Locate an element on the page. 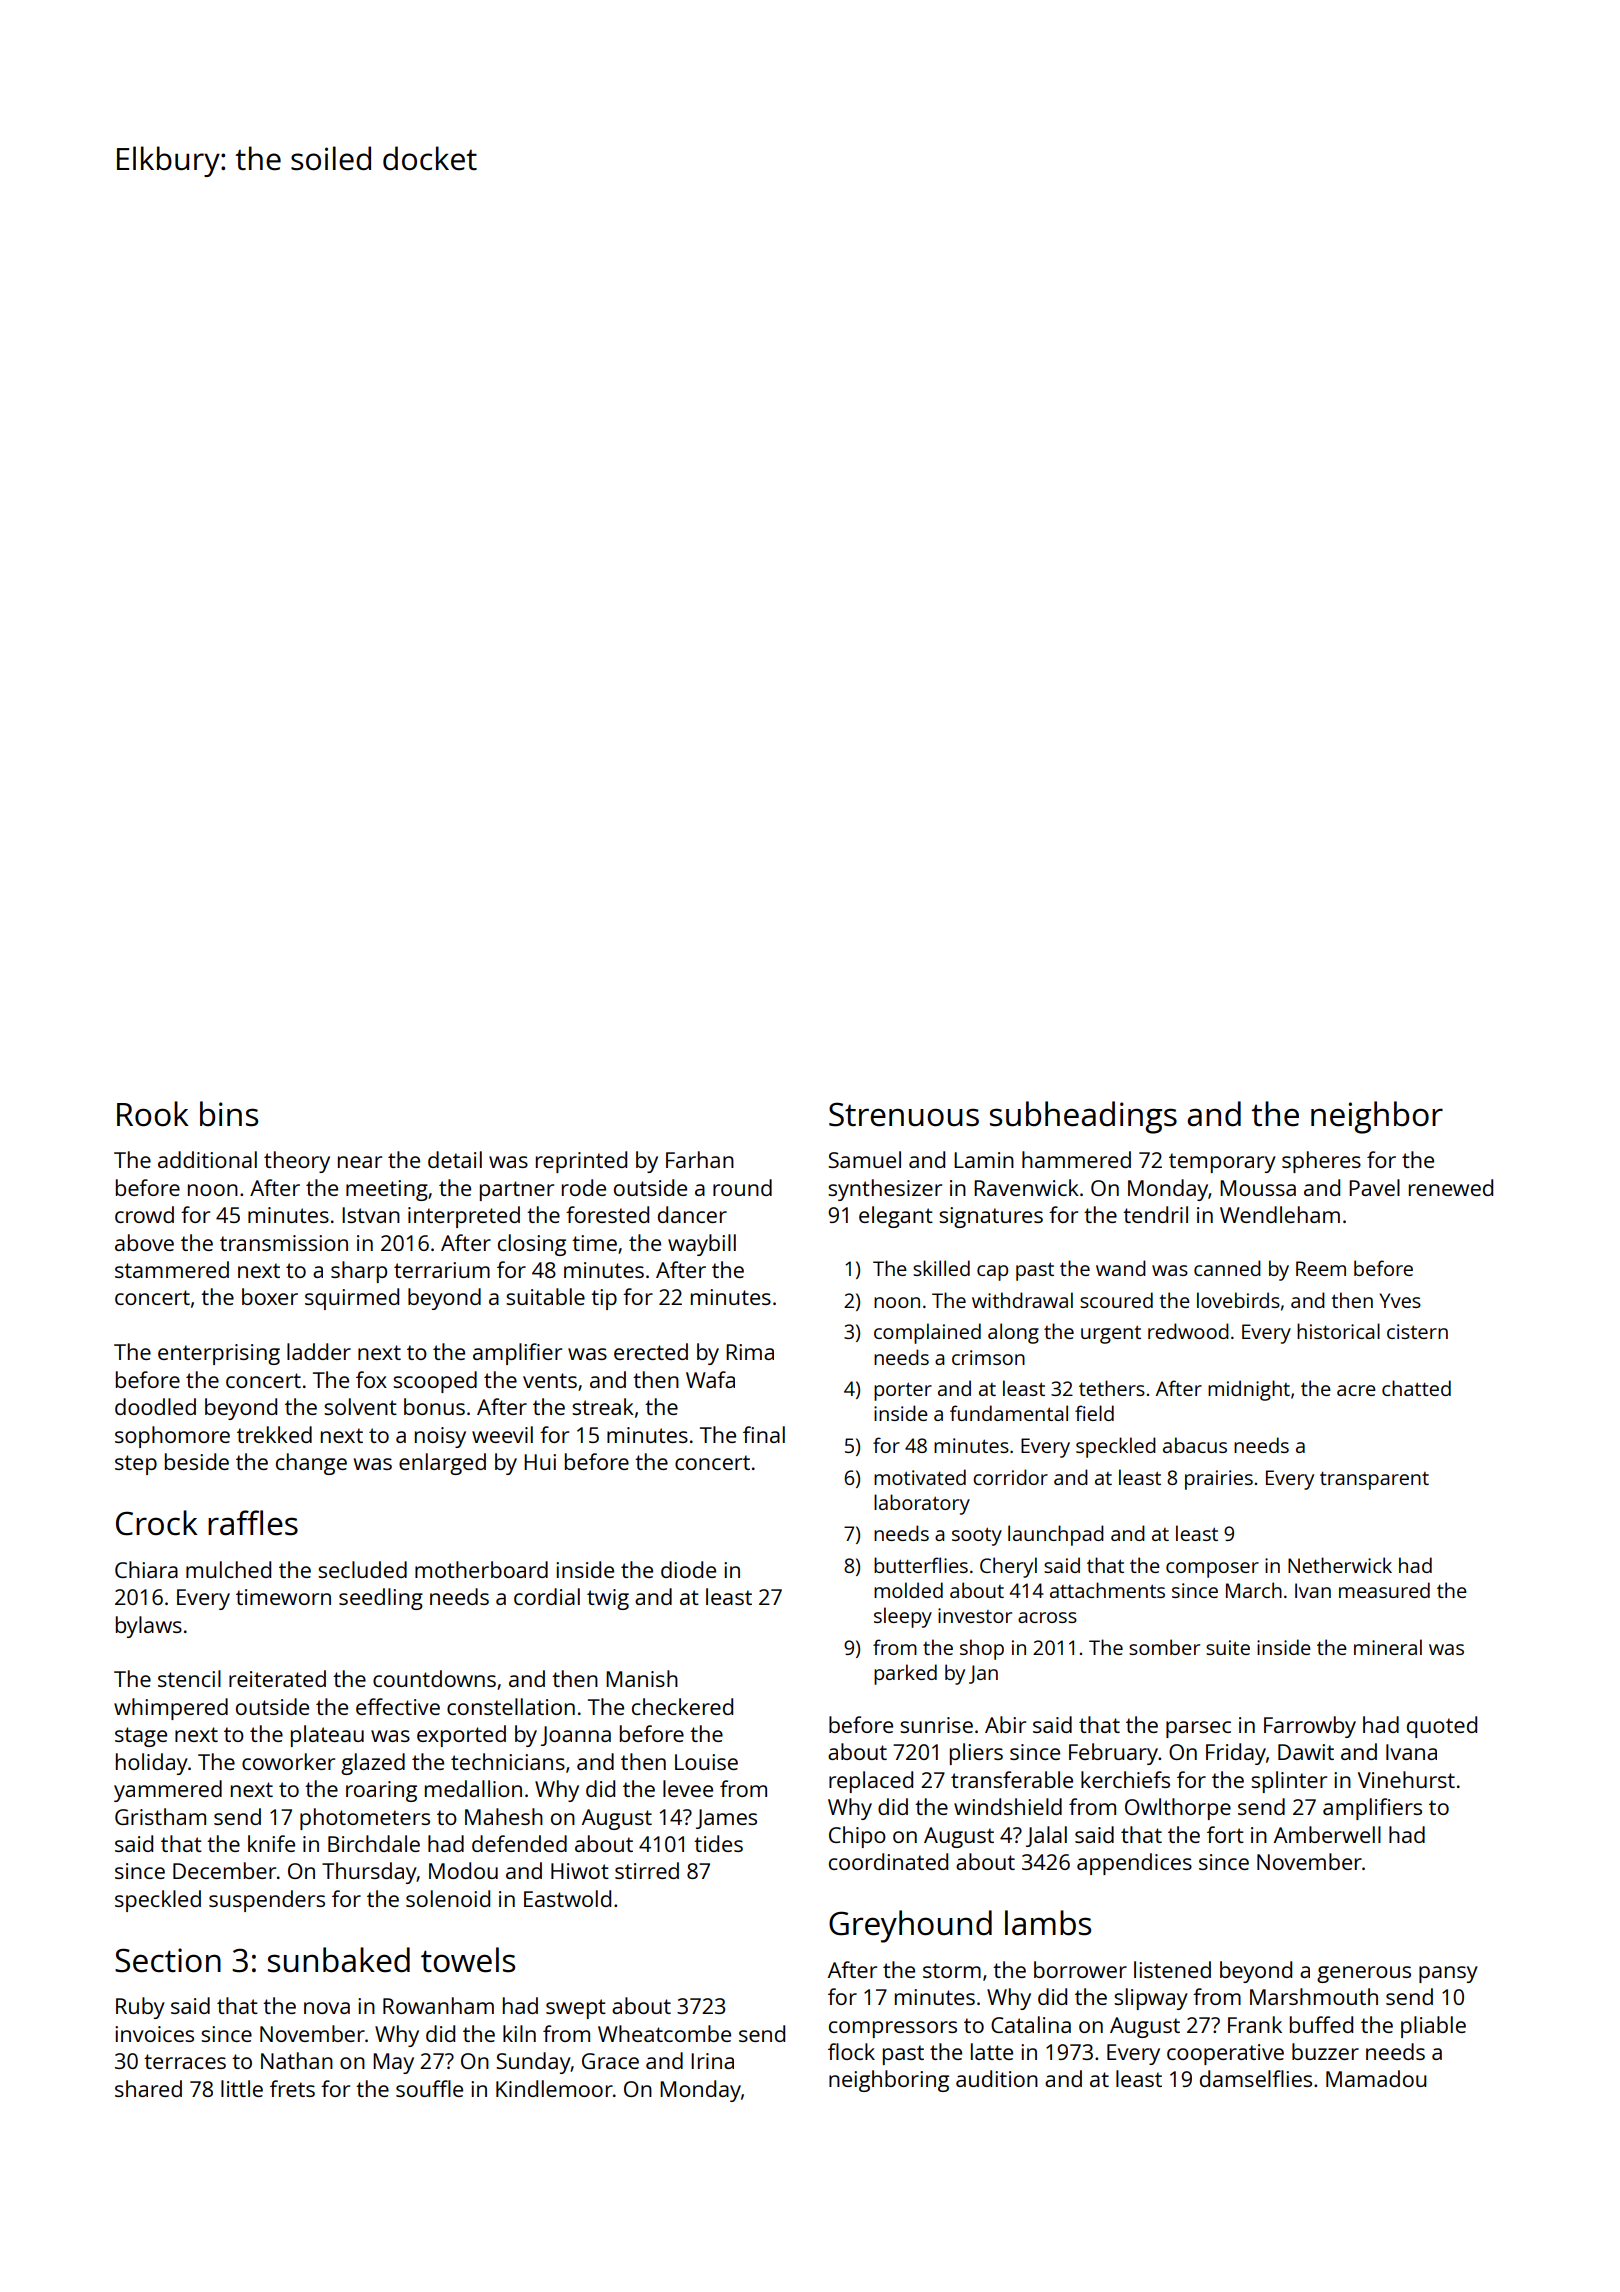 Image resolution: width=1620 pixels, height=2292 pixels. bins is located at coordinates (229, 1114).
